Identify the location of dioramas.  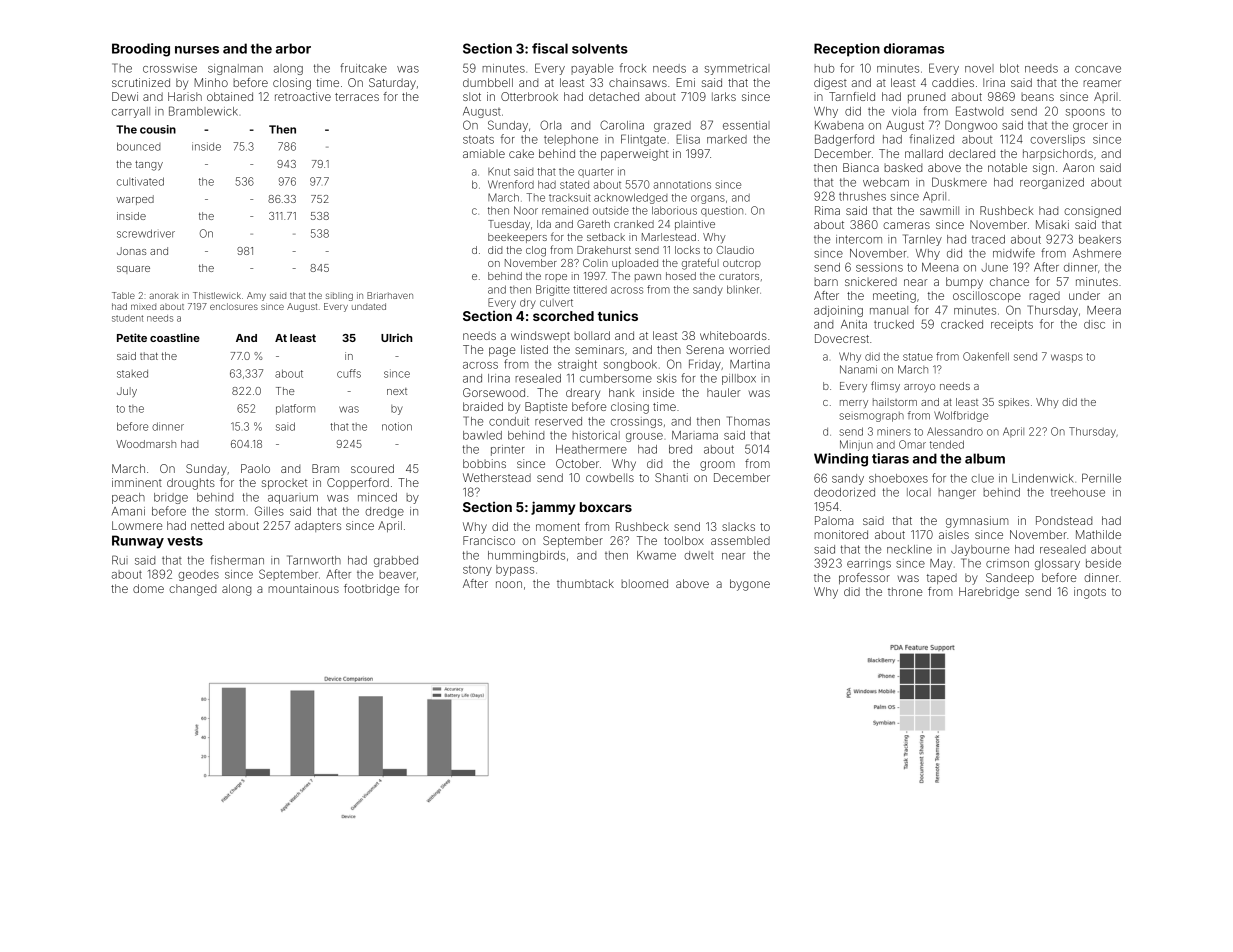
(914, 48).
